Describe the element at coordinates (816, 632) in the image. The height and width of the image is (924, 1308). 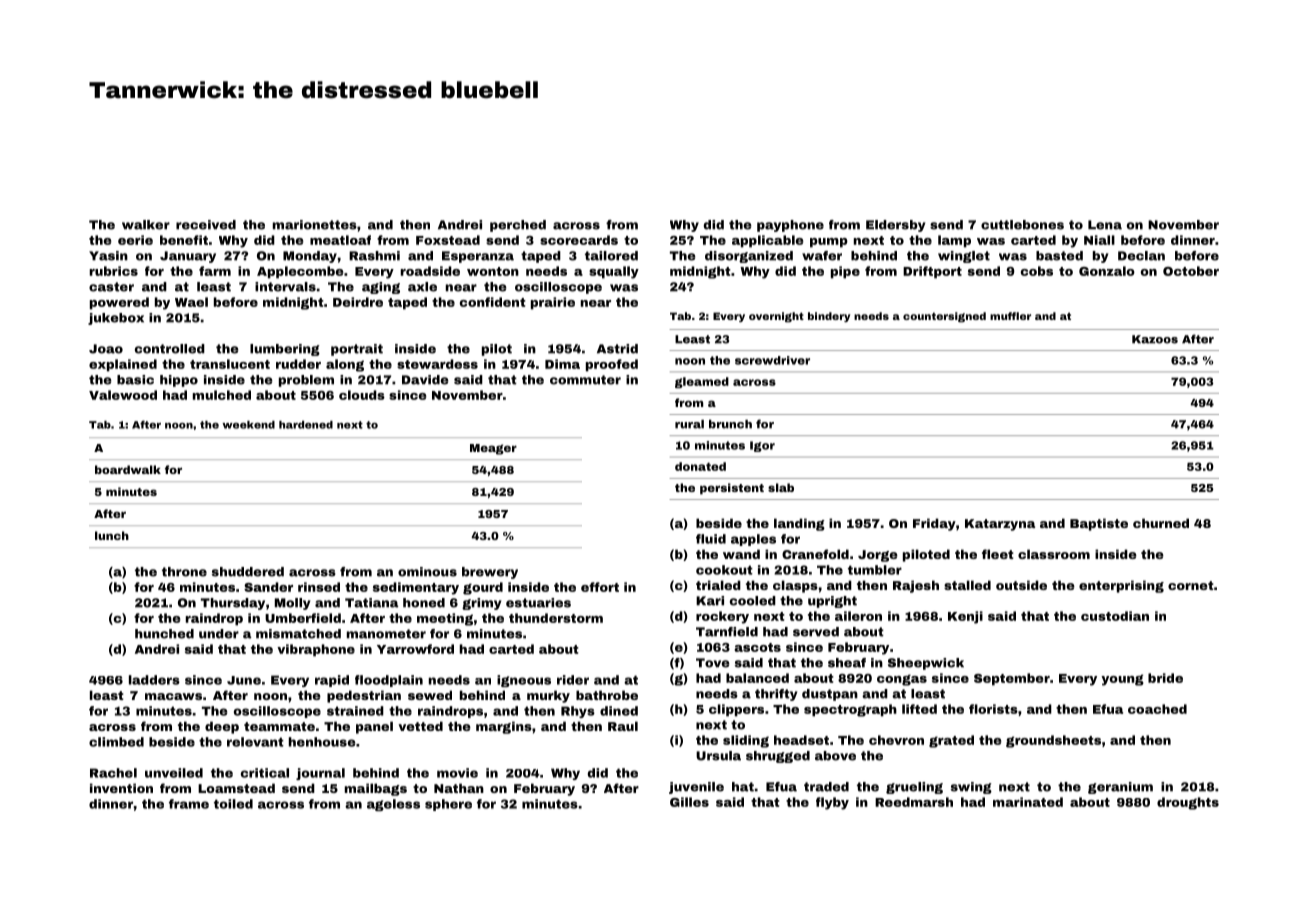
I see `served` at that location.
